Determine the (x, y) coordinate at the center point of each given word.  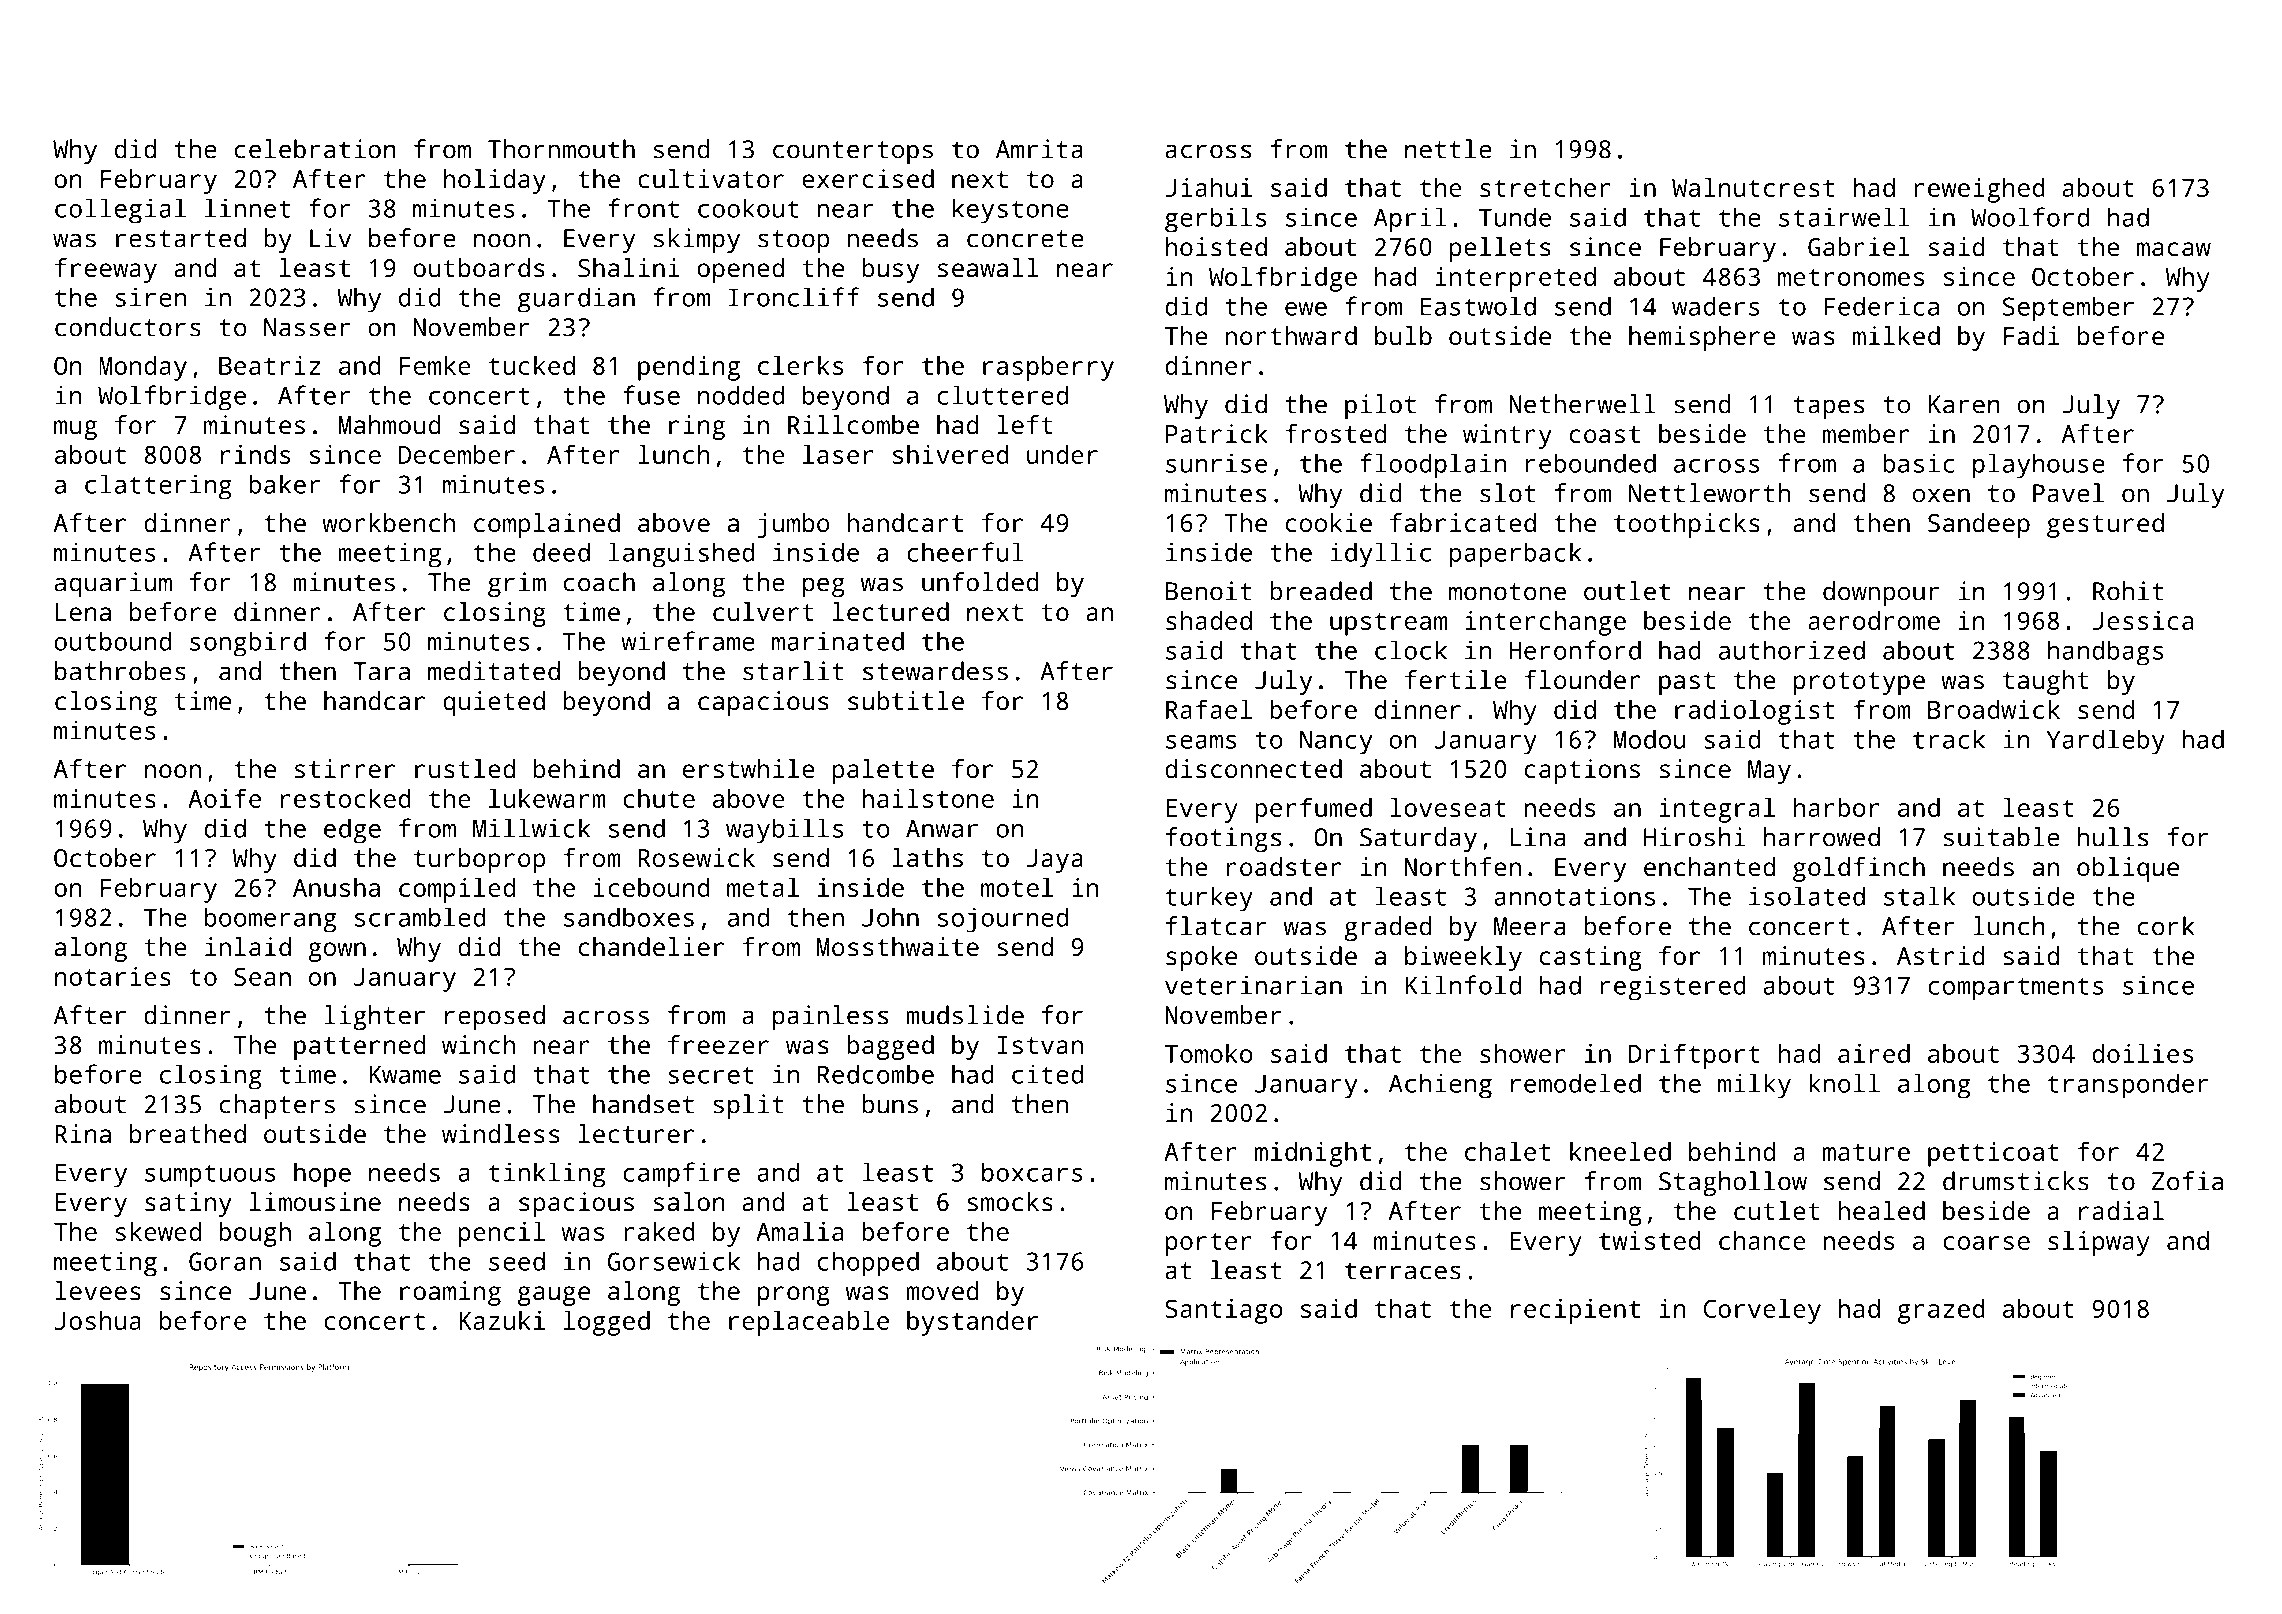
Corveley (1762, 1311)
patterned (360, 1047)
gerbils (1215, 220)
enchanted (1709, 866)
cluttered (1002, 395)
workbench (388, 522)
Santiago (1224, 1311)
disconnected (1253, 768)
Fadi (2031, 335)
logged (607, 1323)
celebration (315, 149)
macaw (2174, 249)
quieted (494, 703)
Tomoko (1209, 1053)
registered (1673, 988)
